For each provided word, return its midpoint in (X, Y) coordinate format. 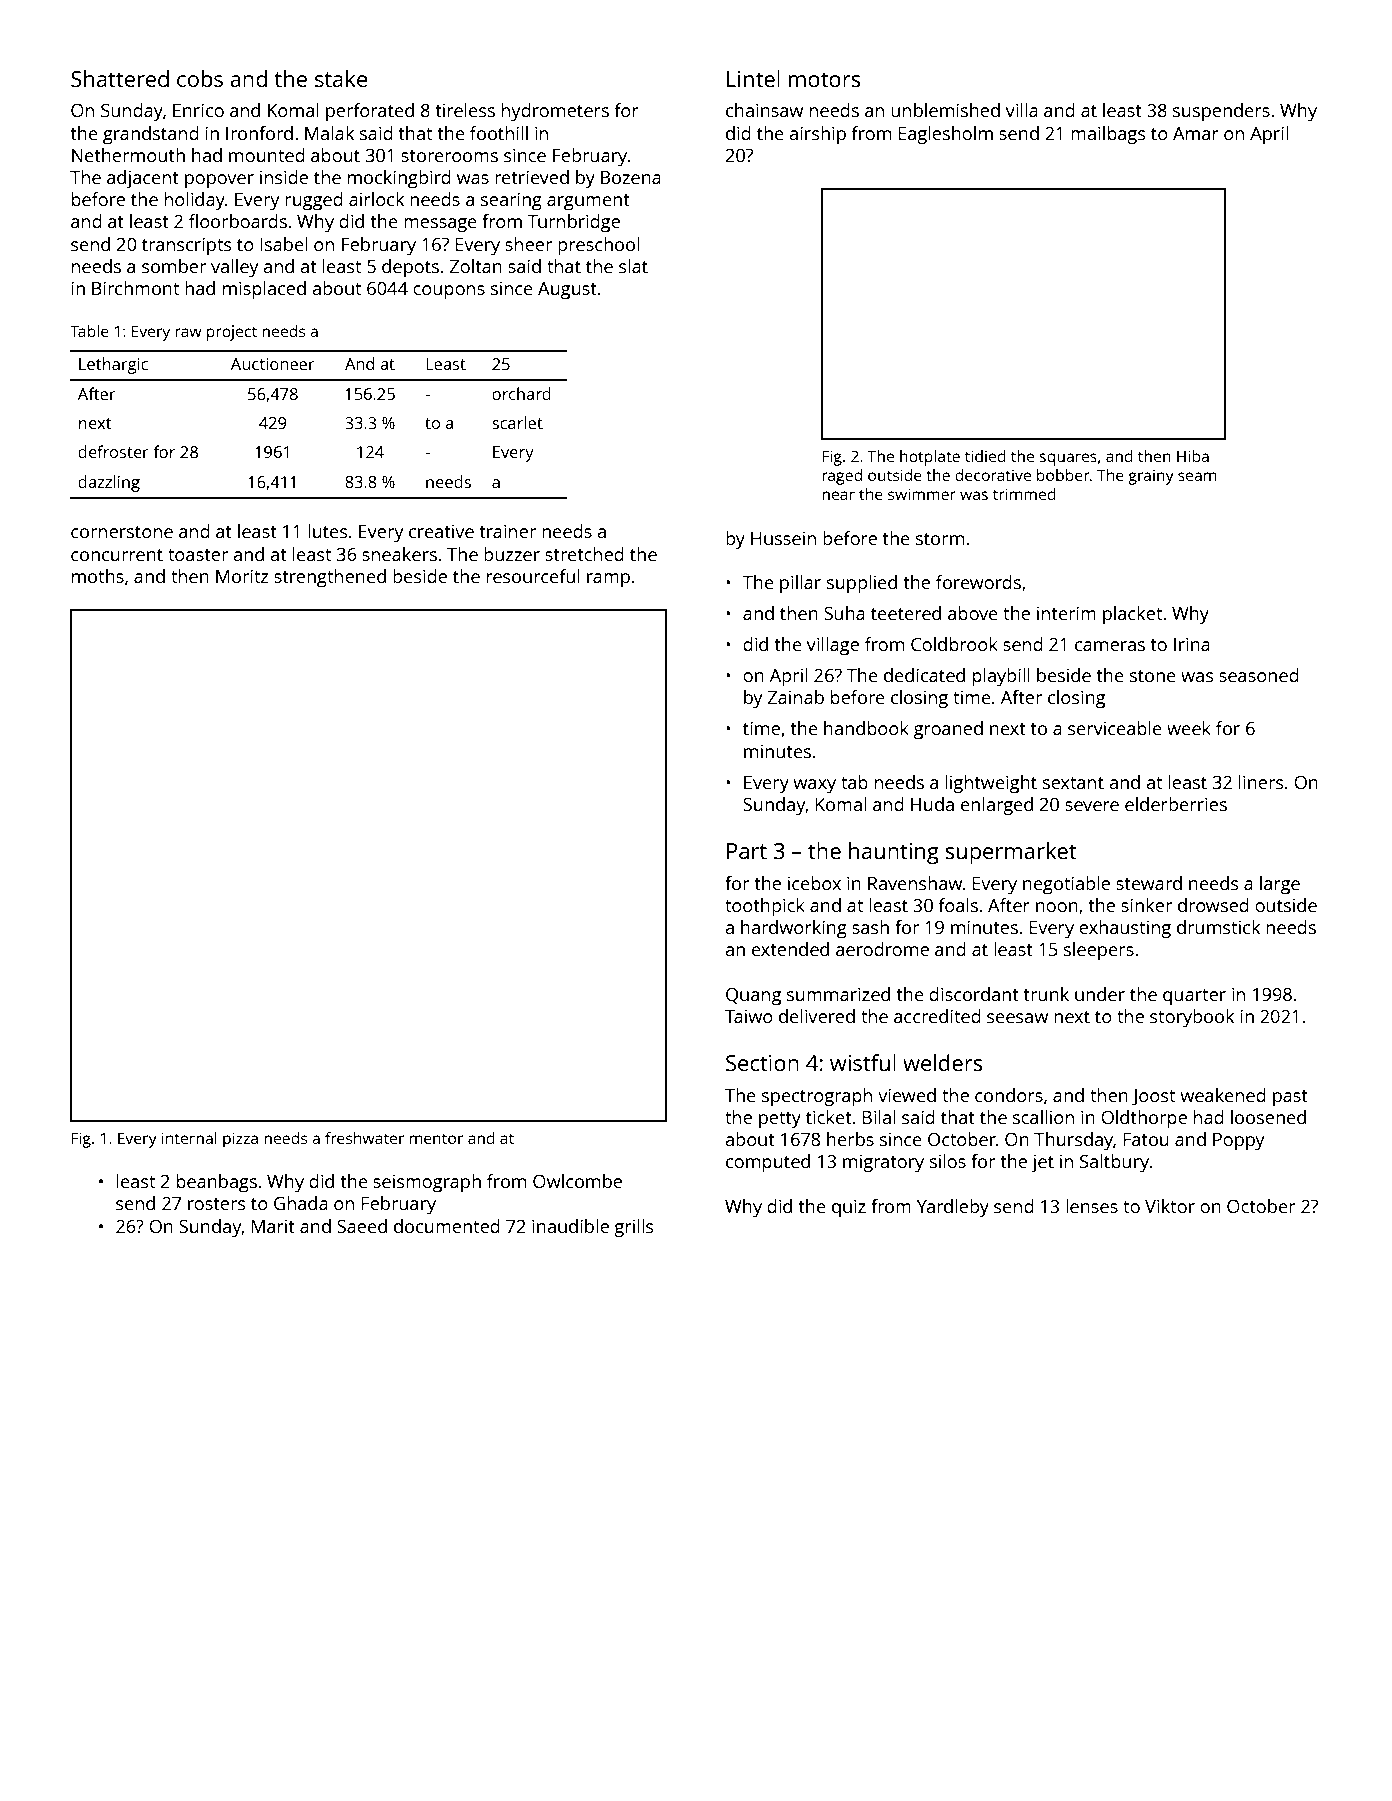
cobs (200, 78)
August (567, 291)
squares (1068, 459)
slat (633, 266)
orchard (521, 393)
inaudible (570, 1226)
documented (447, 1226)
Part (747, 851)
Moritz (242, 576)
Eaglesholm (945, 135)
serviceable (1115, 728)
